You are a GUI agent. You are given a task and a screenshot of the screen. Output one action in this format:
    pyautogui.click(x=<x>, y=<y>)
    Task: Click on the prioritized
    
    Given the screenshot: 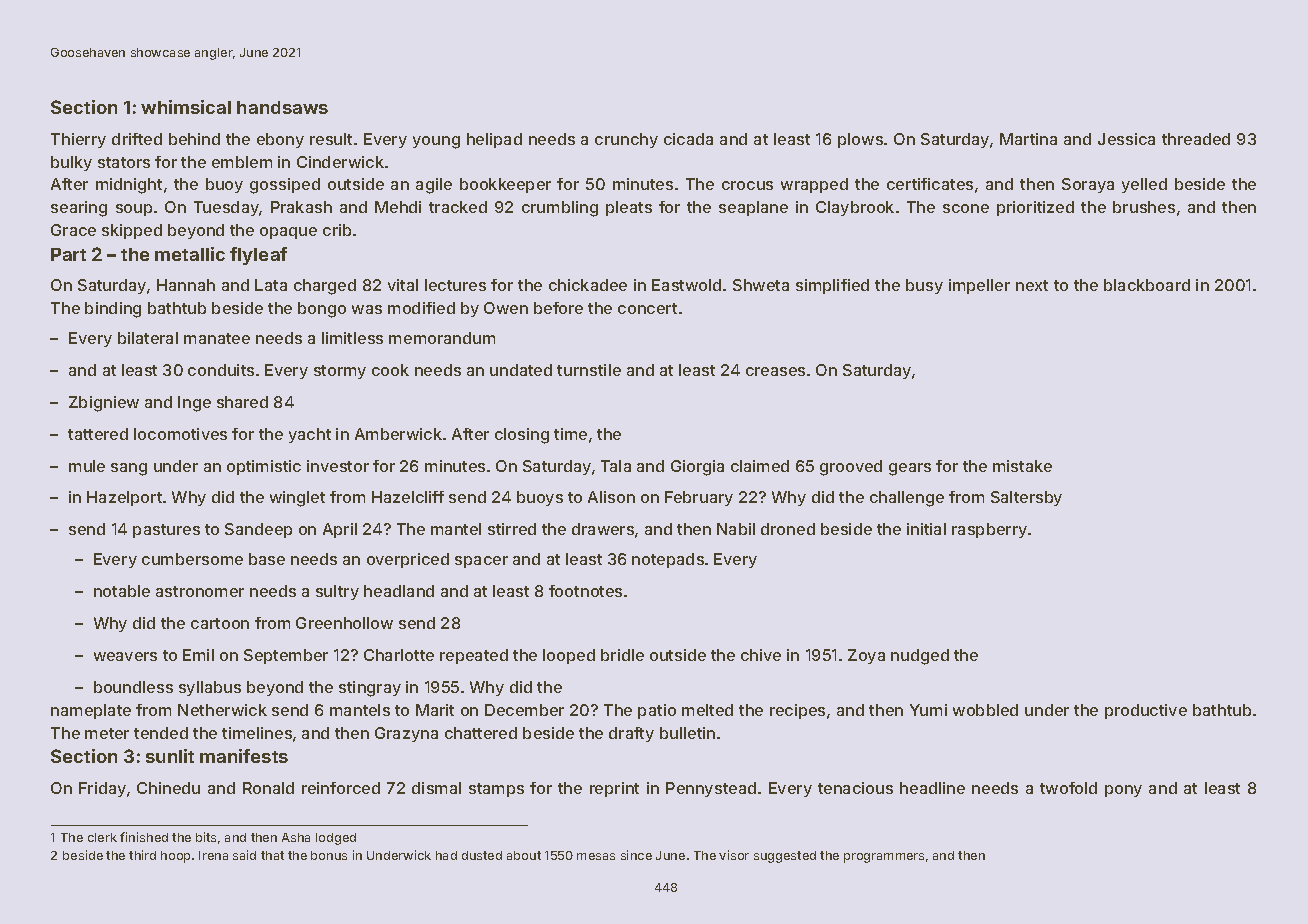 What is the action you would take?
    pyautogui.click(x=1035, y=208)
